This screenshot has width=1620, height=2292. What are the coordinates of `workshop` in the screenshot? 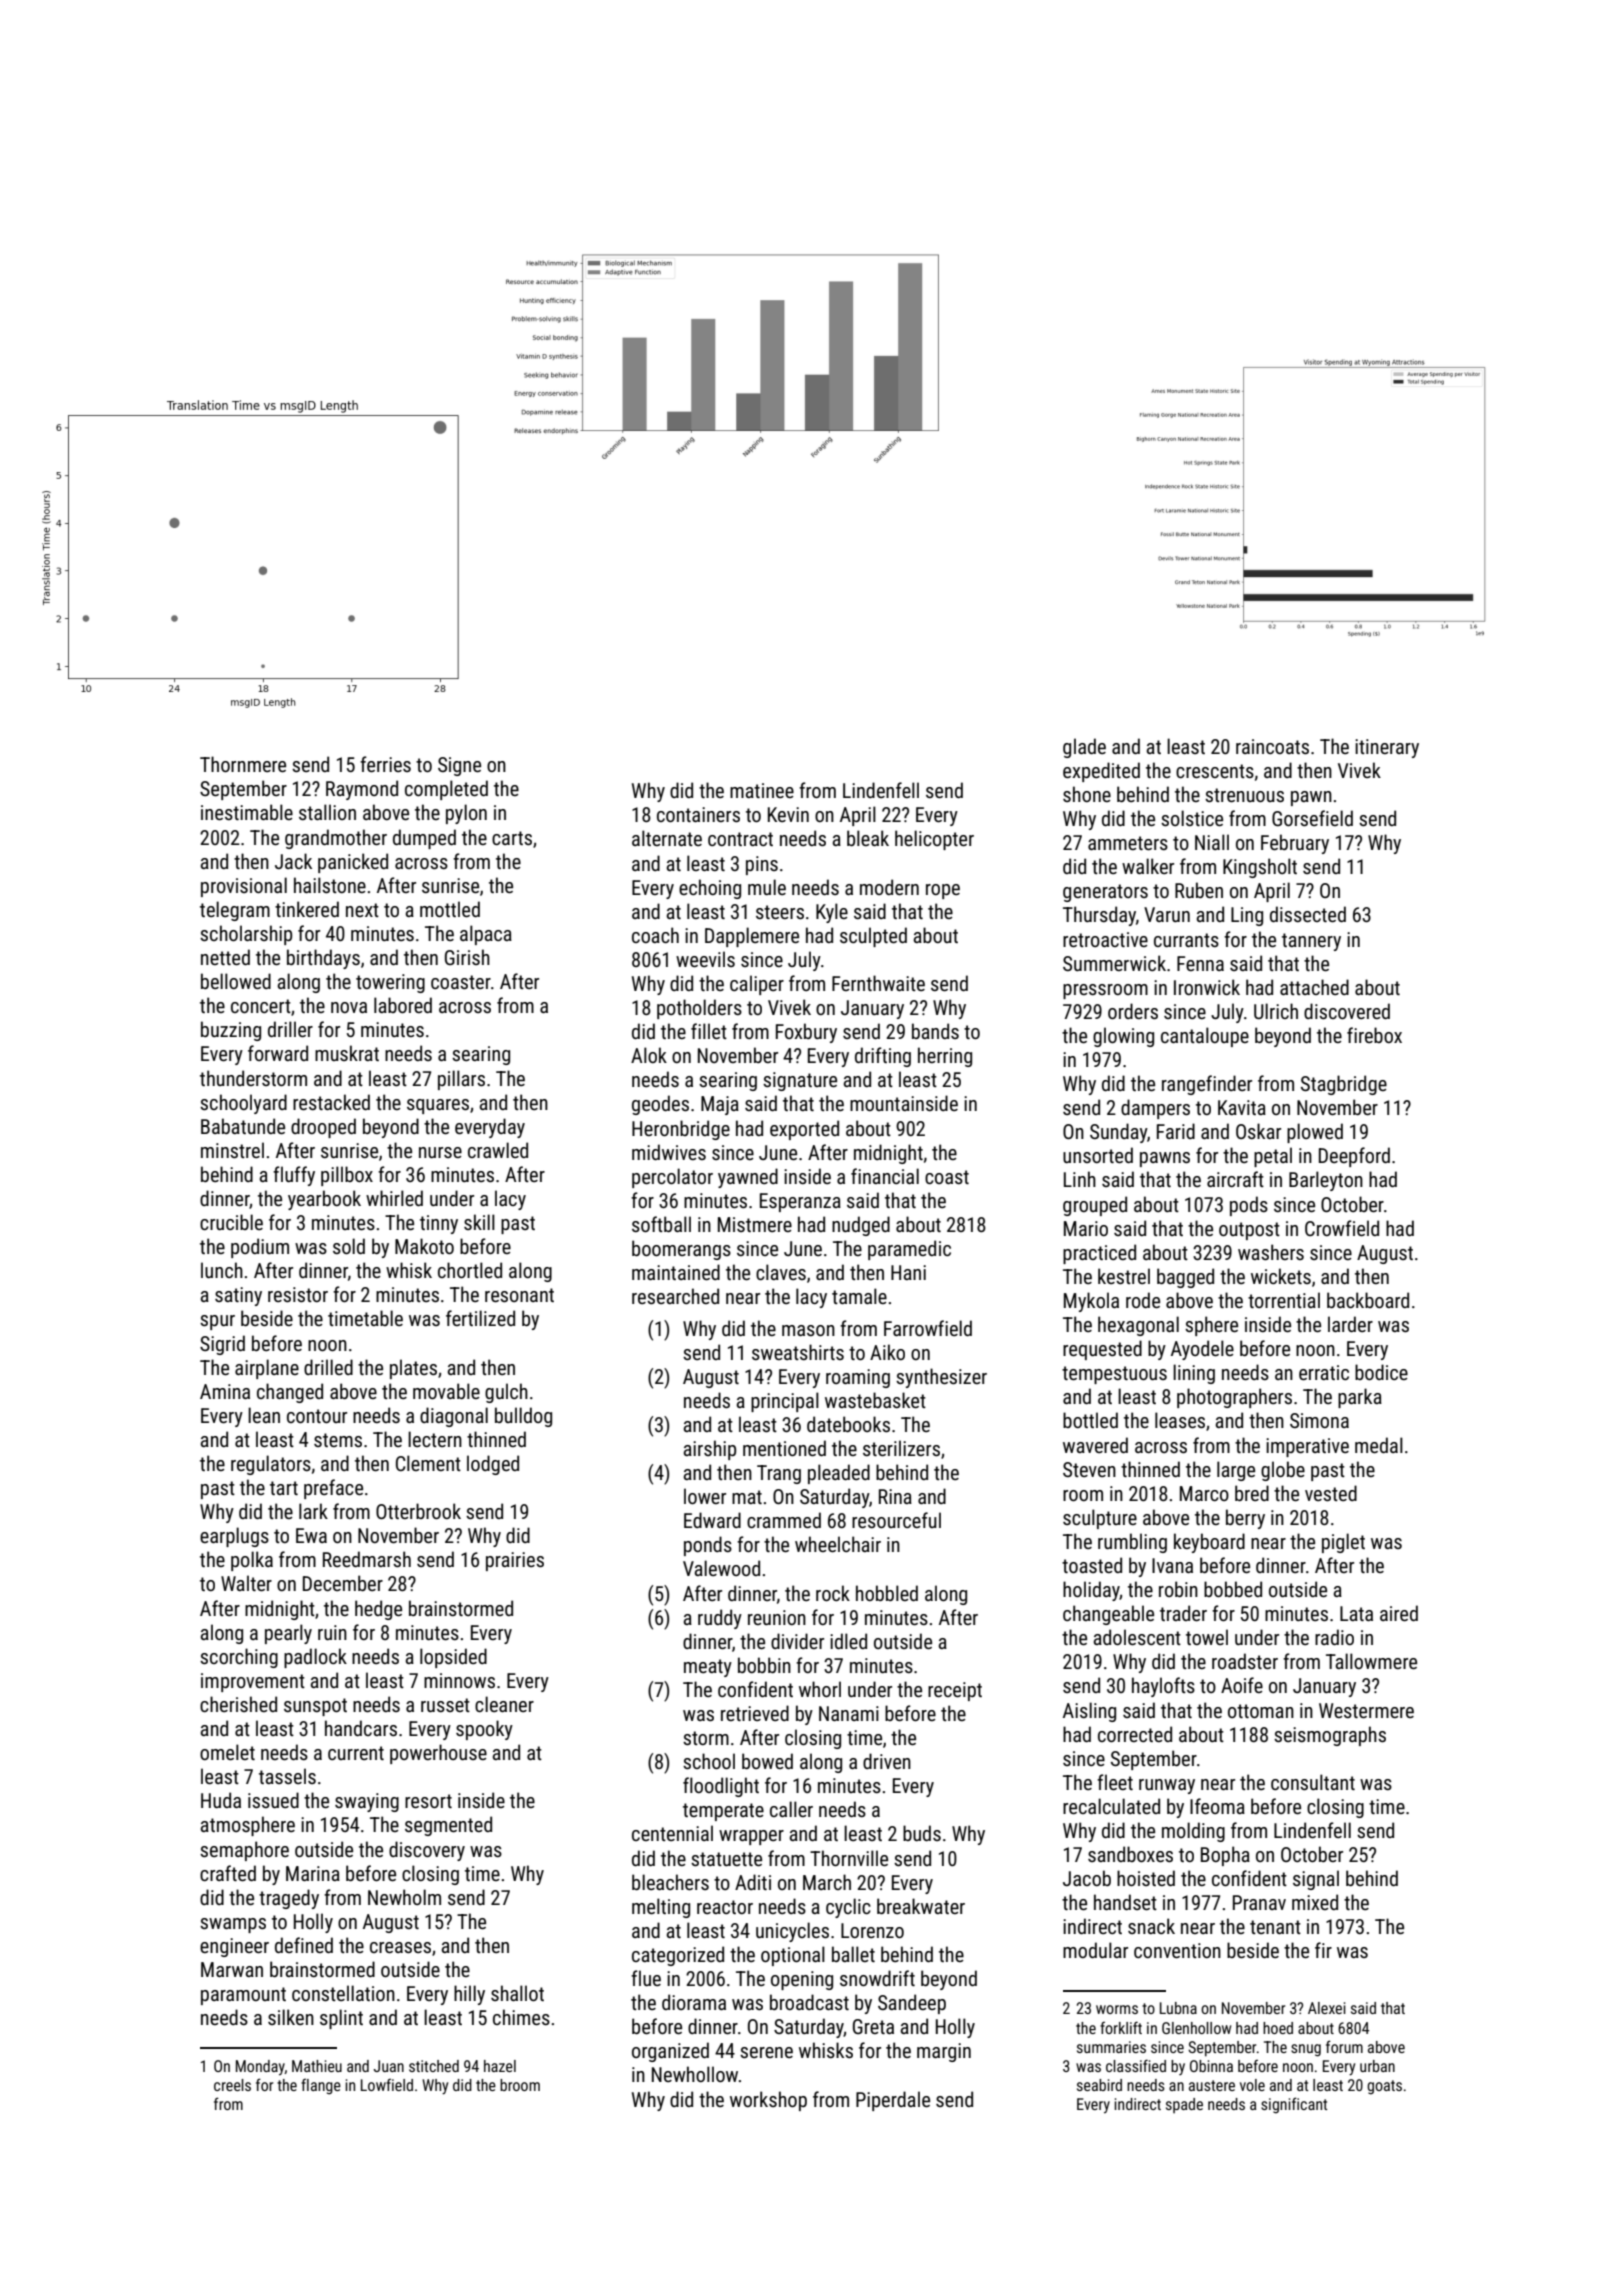 It's located at (768, 2101).
